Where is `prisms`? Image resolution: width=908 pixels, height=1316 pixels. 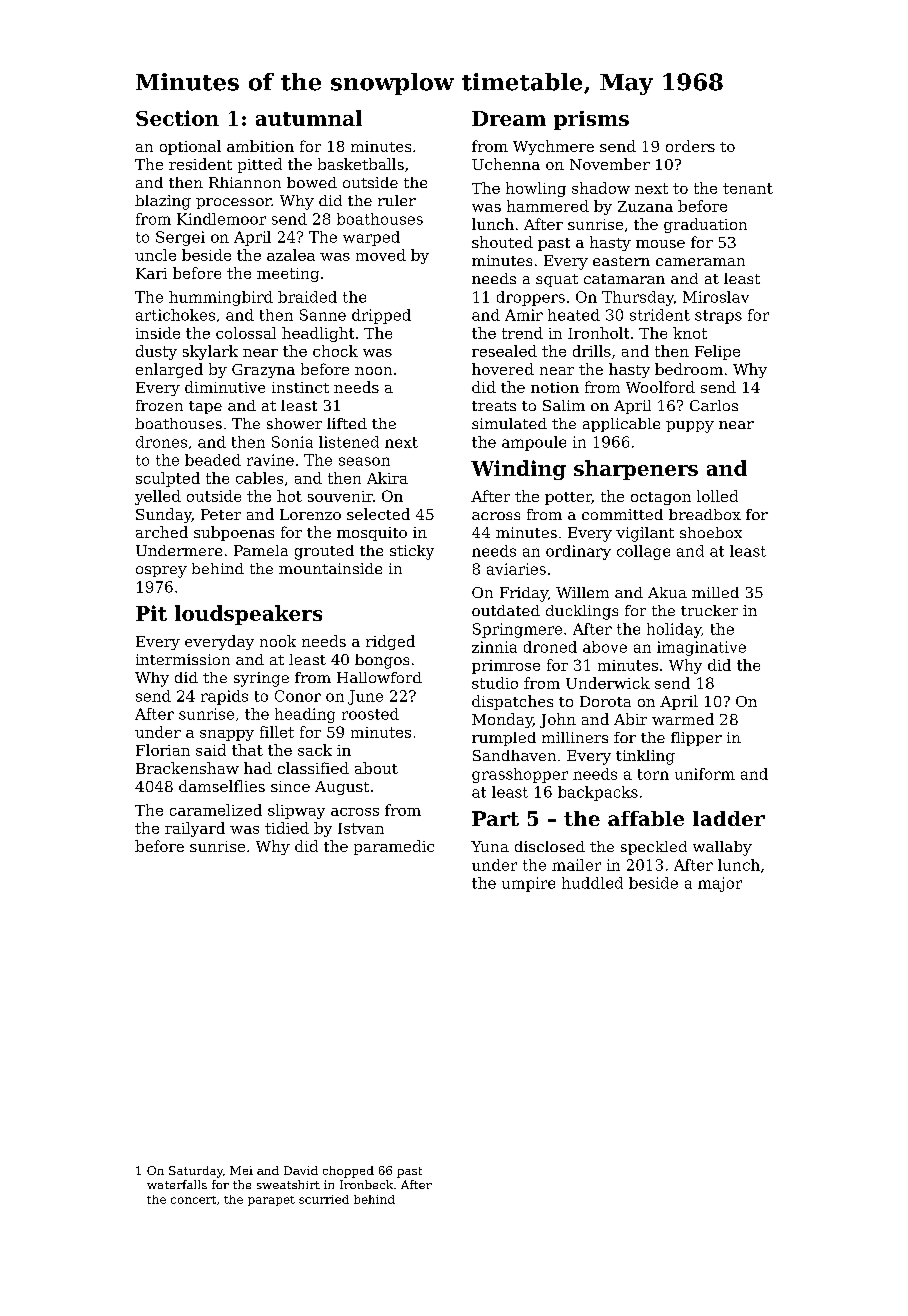 prisms is located at coordinates (591, 120).
